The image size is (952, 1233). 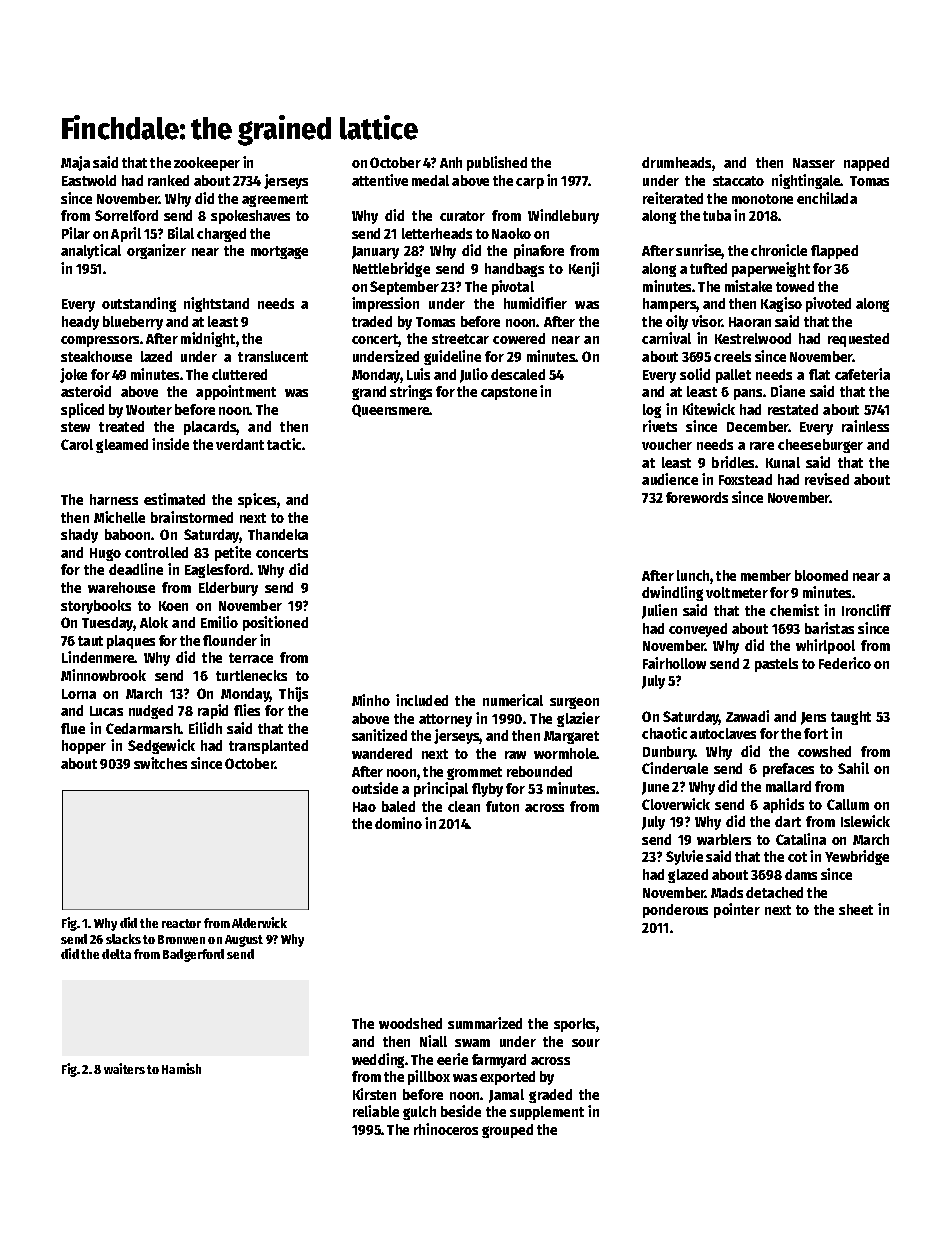 I want to click on positioned, so click(x=275, y=623).
